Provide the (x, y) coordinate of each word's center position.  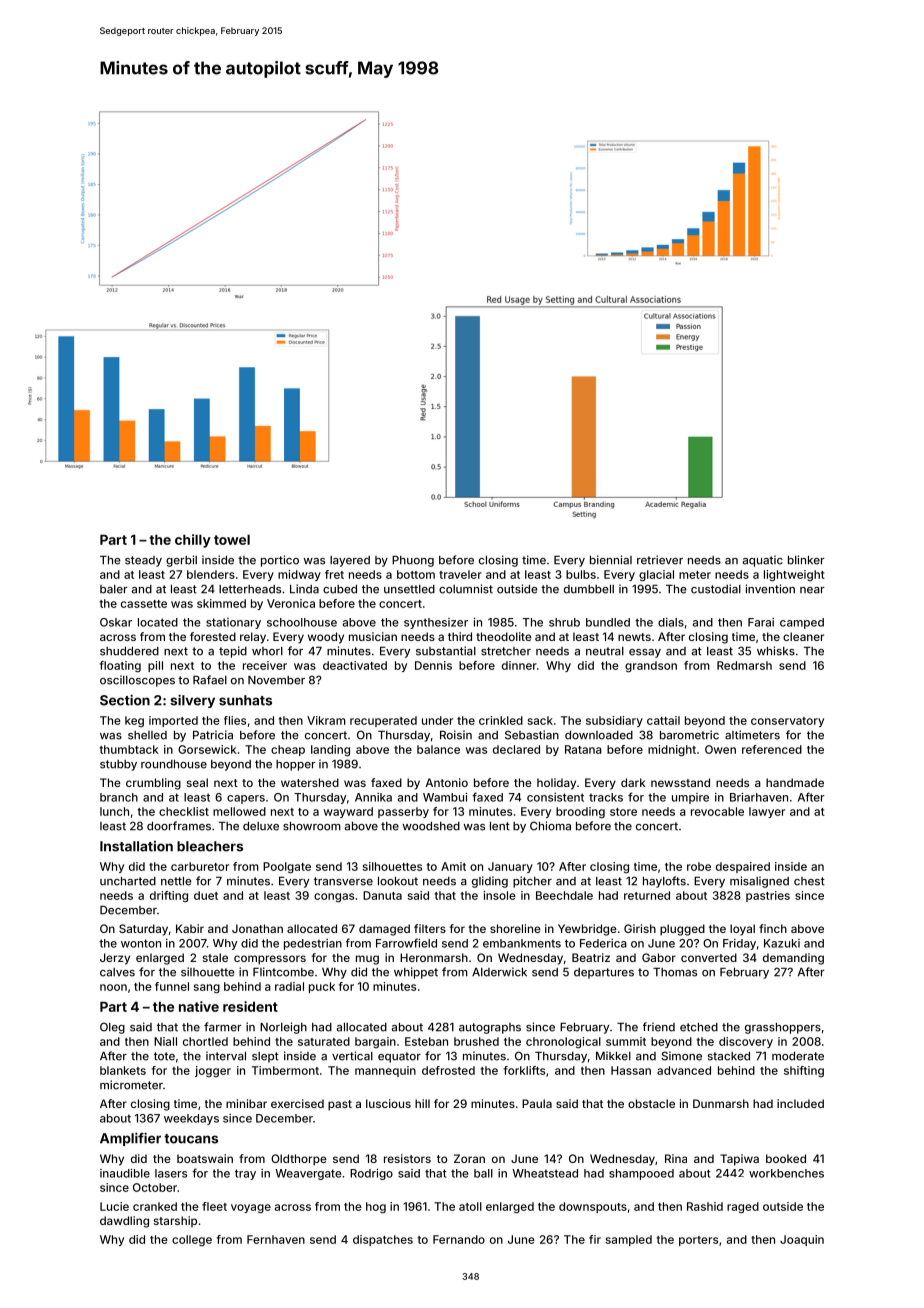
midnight (672, 751)
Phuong (413, 561)
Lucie (114, 1206)
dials (671, 622)
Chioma (550, 826)
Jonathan (257, 928)
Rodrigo (371, 1174)
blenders (211, 574)
